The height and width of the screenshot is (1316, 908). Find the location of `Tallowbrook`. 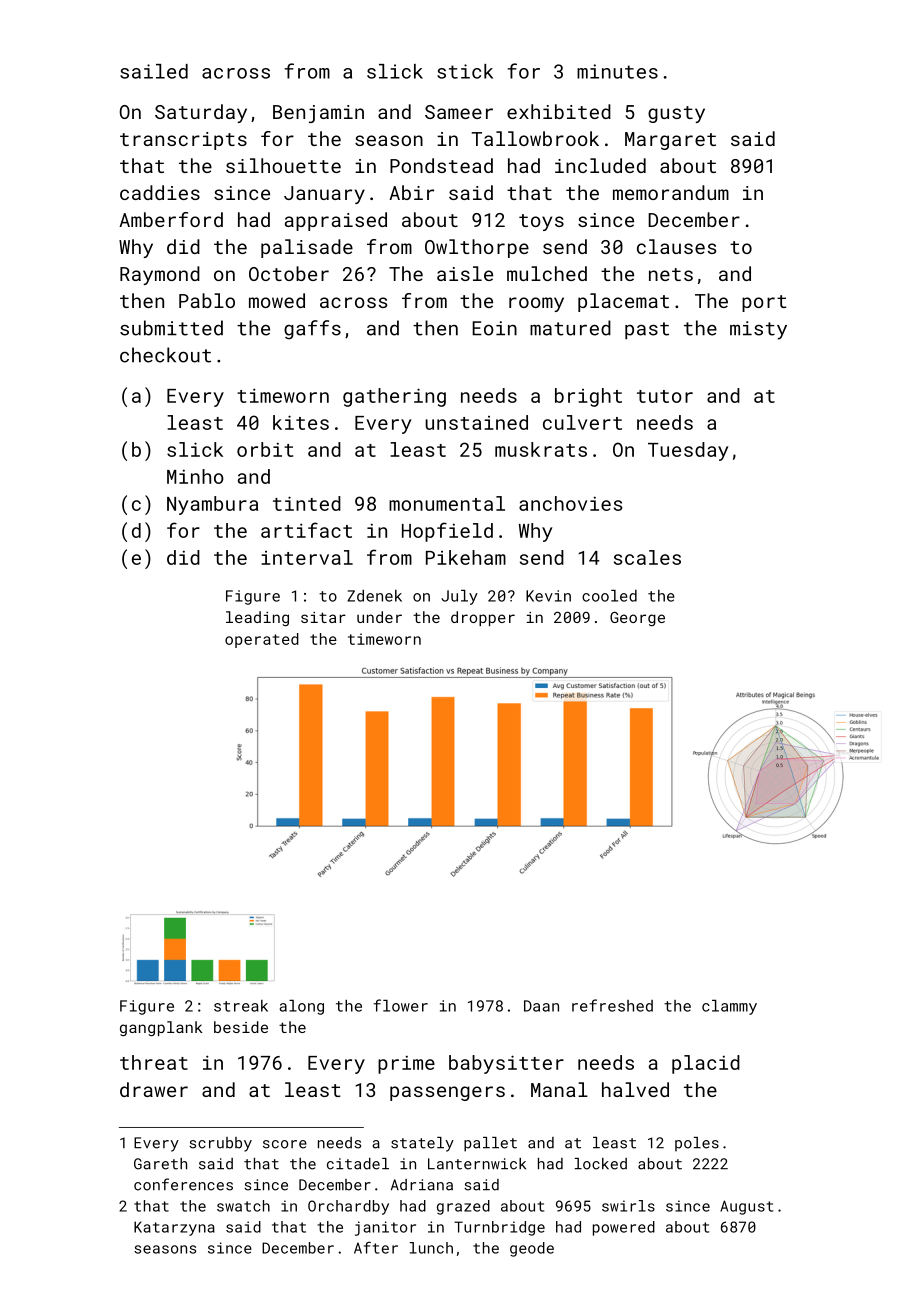

Tallowbrook is located at coordinates (535, 138).
